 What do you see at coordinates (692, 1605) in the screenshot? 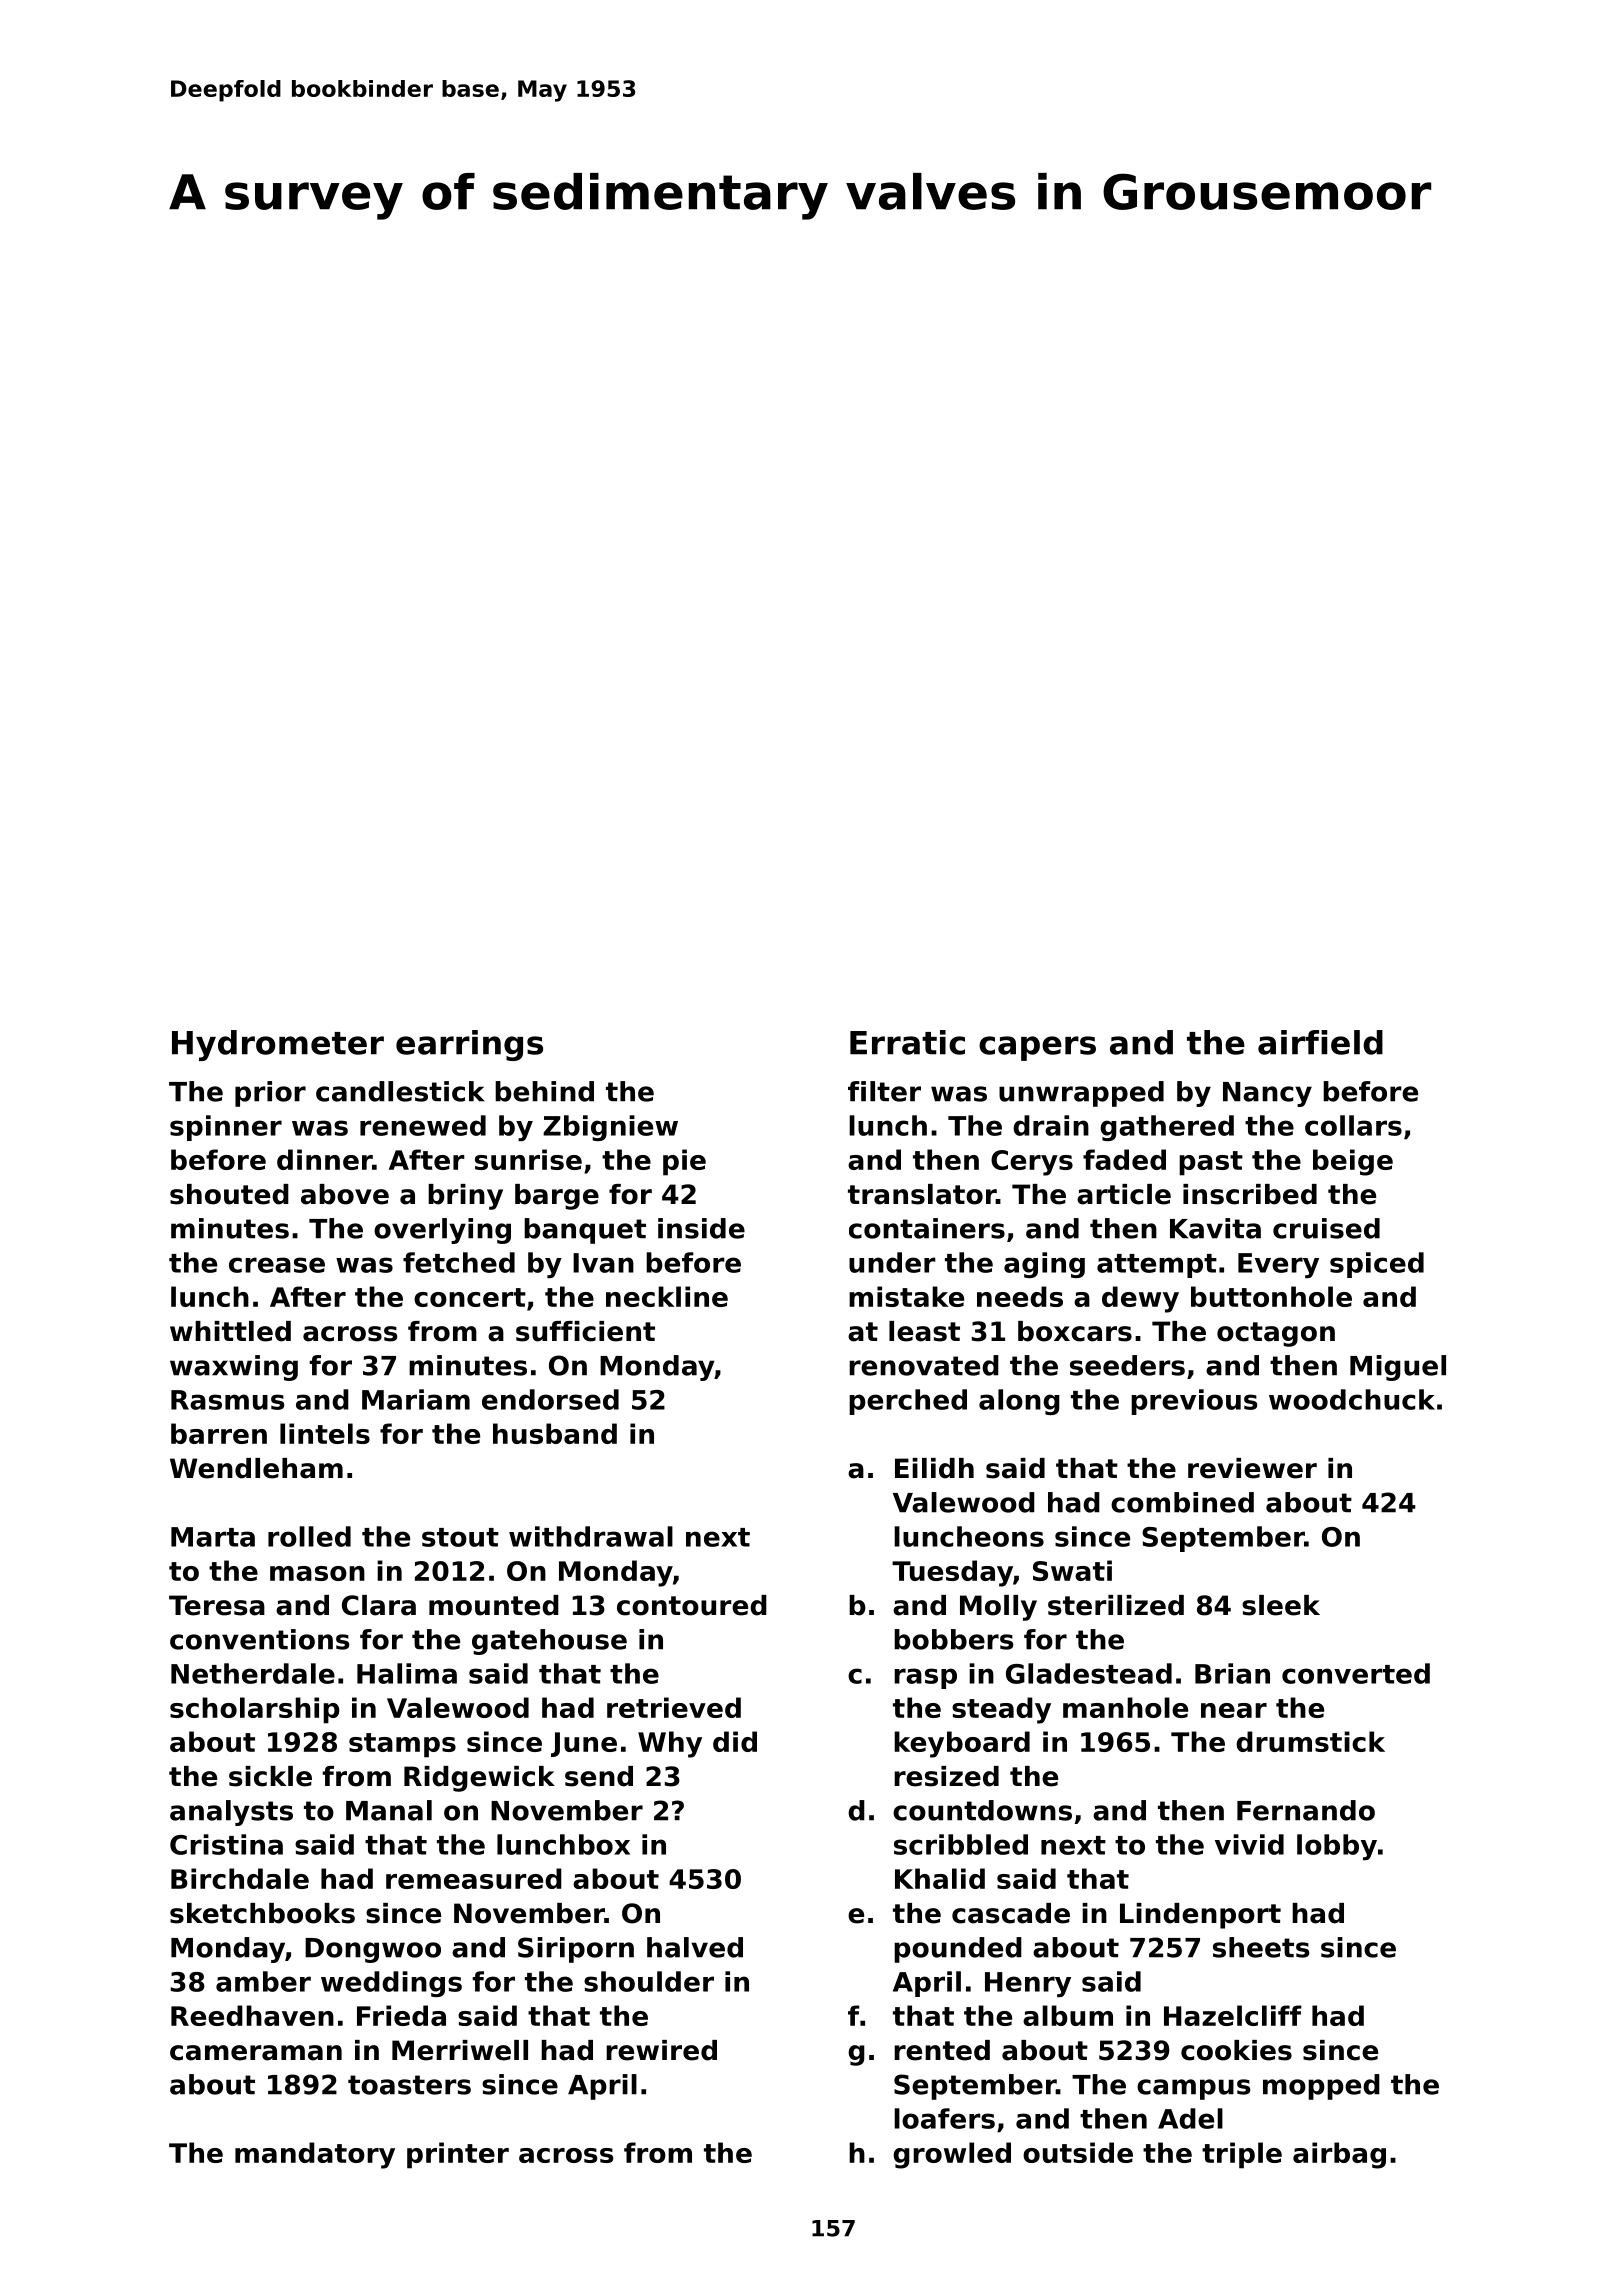
I see `contoured` at bounding box center [692, 1605].
